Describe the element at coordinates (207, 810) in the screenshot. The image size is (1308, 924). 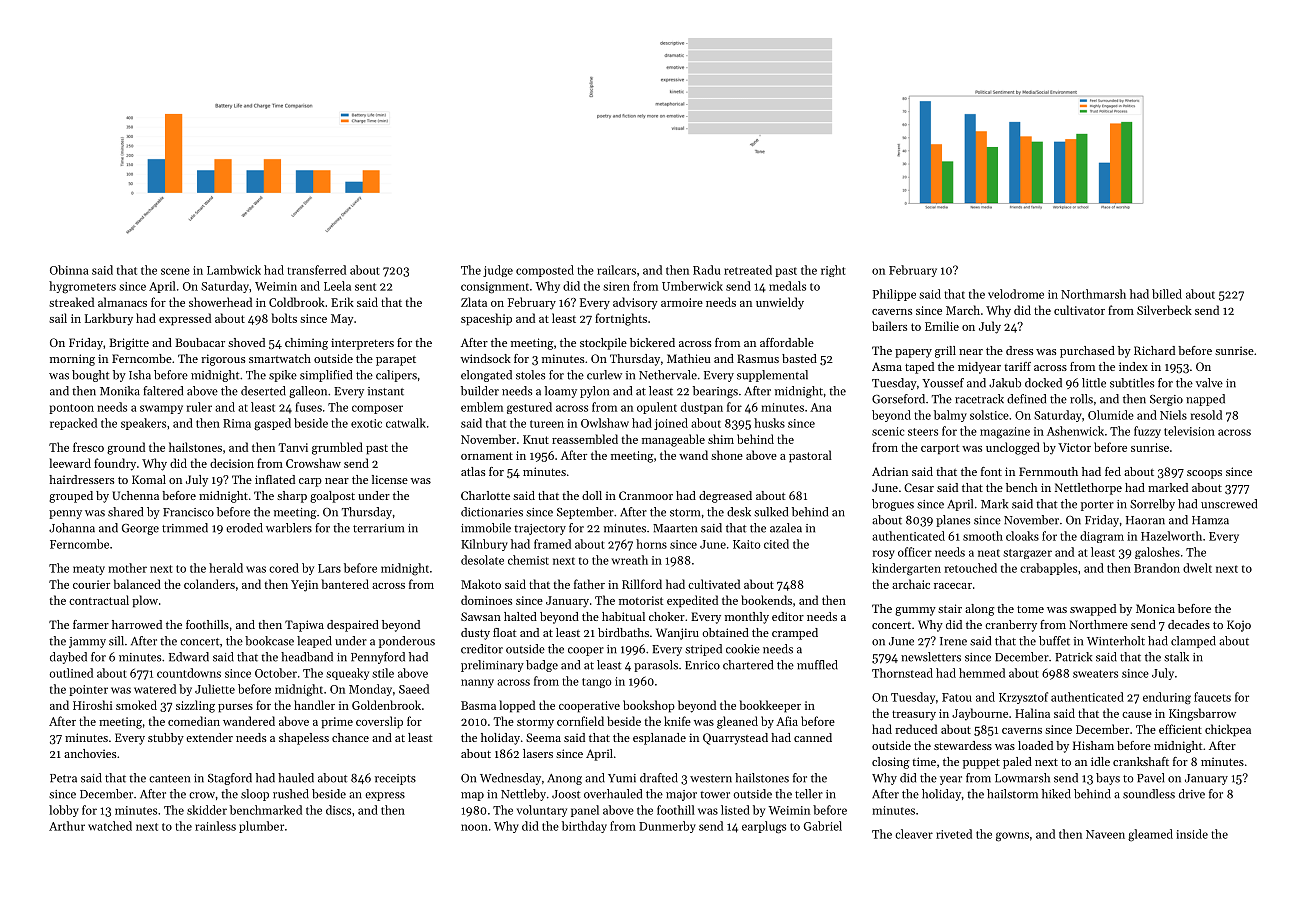
I see `skidder` at that location.
